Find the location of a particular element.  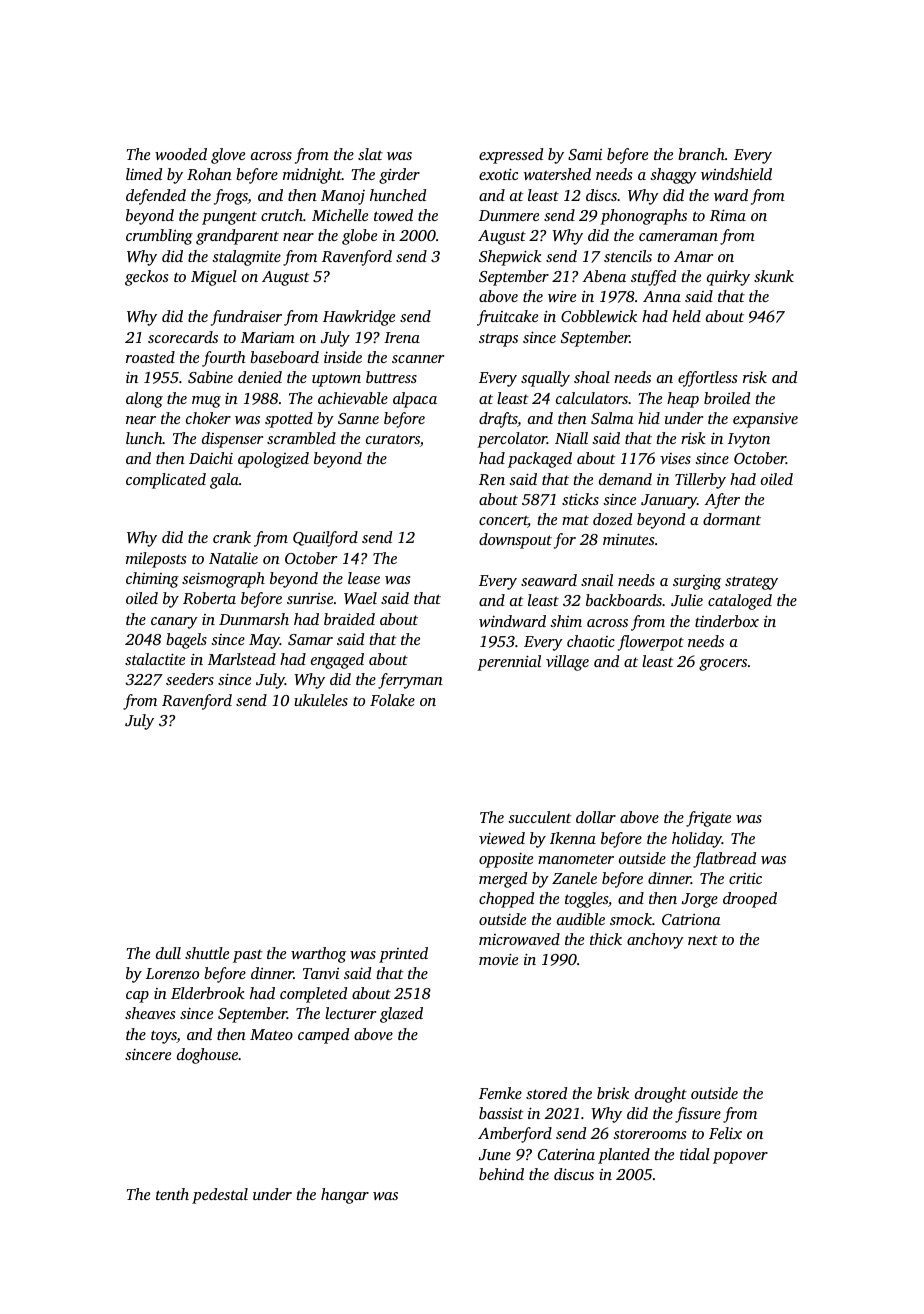

curators is located at coordinates (393, 439).
